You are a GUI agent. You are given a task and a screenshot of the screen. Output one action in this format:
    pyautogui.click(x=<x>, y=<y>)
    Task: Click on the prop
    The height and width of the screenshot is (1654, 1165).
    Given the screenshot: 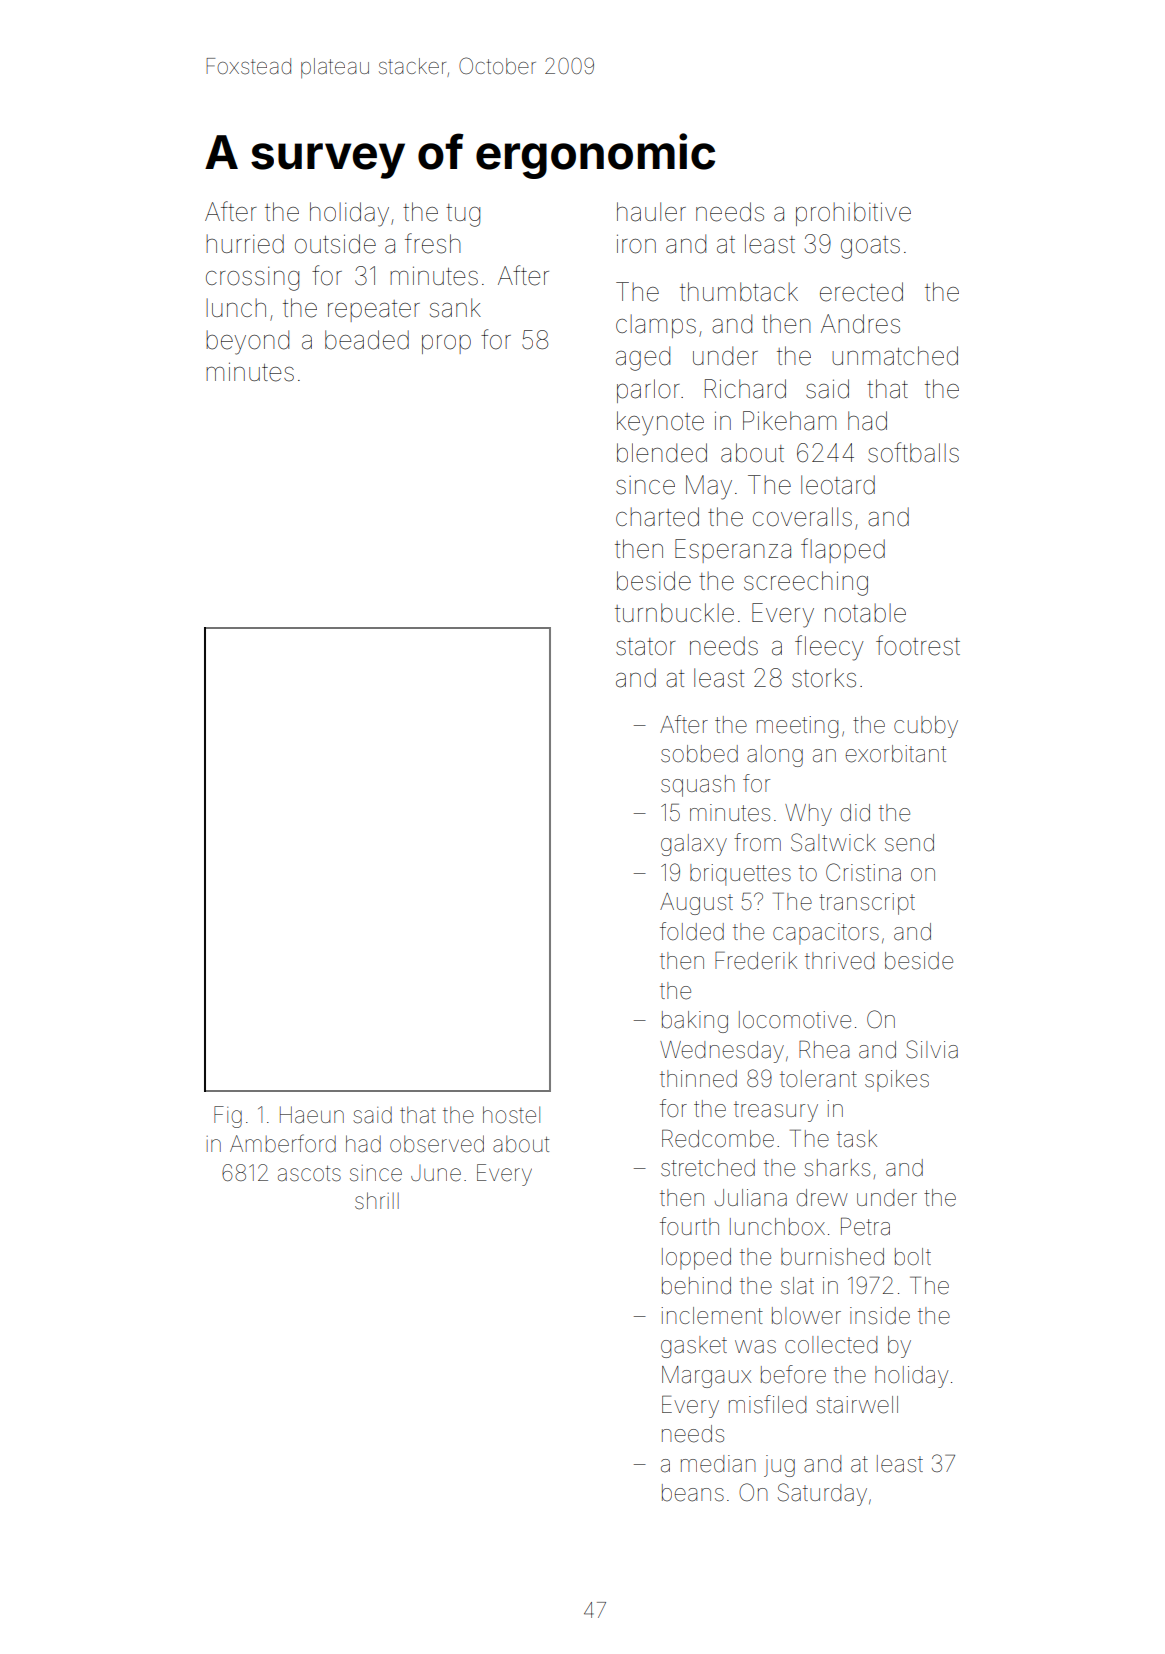 What is the action you would take?
    pyautogui.click(x=446, y=344)
